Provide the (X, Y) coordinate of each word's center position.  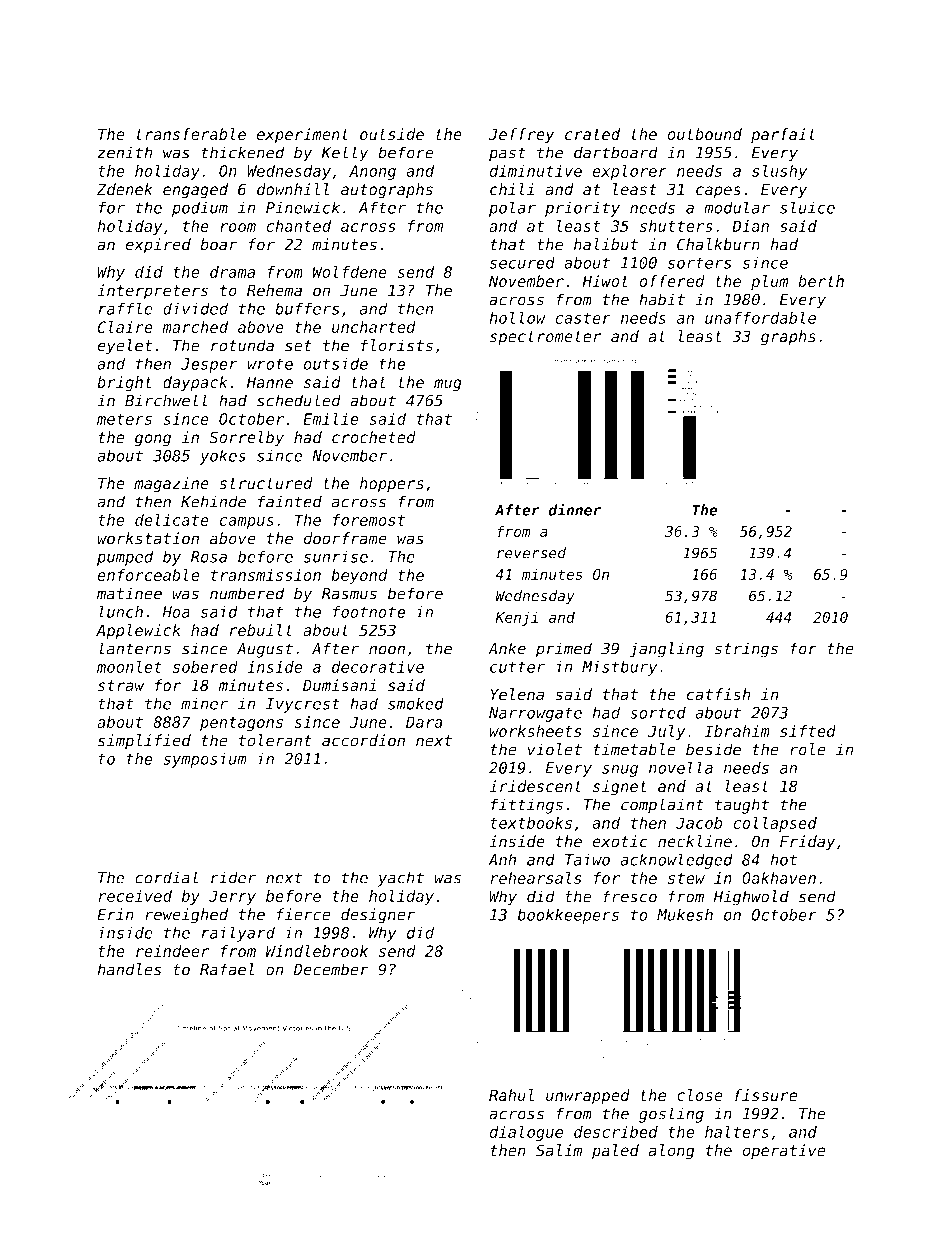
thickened (243, 152)
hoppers (392, 485)
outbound (704, 134)
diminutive (536, 171)
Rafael (227, 969)
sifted (808, 731)
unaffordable (760, 317)
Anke (507, 648)
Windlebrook (317, 951)
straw (121, 686)
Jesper (209, 365)
